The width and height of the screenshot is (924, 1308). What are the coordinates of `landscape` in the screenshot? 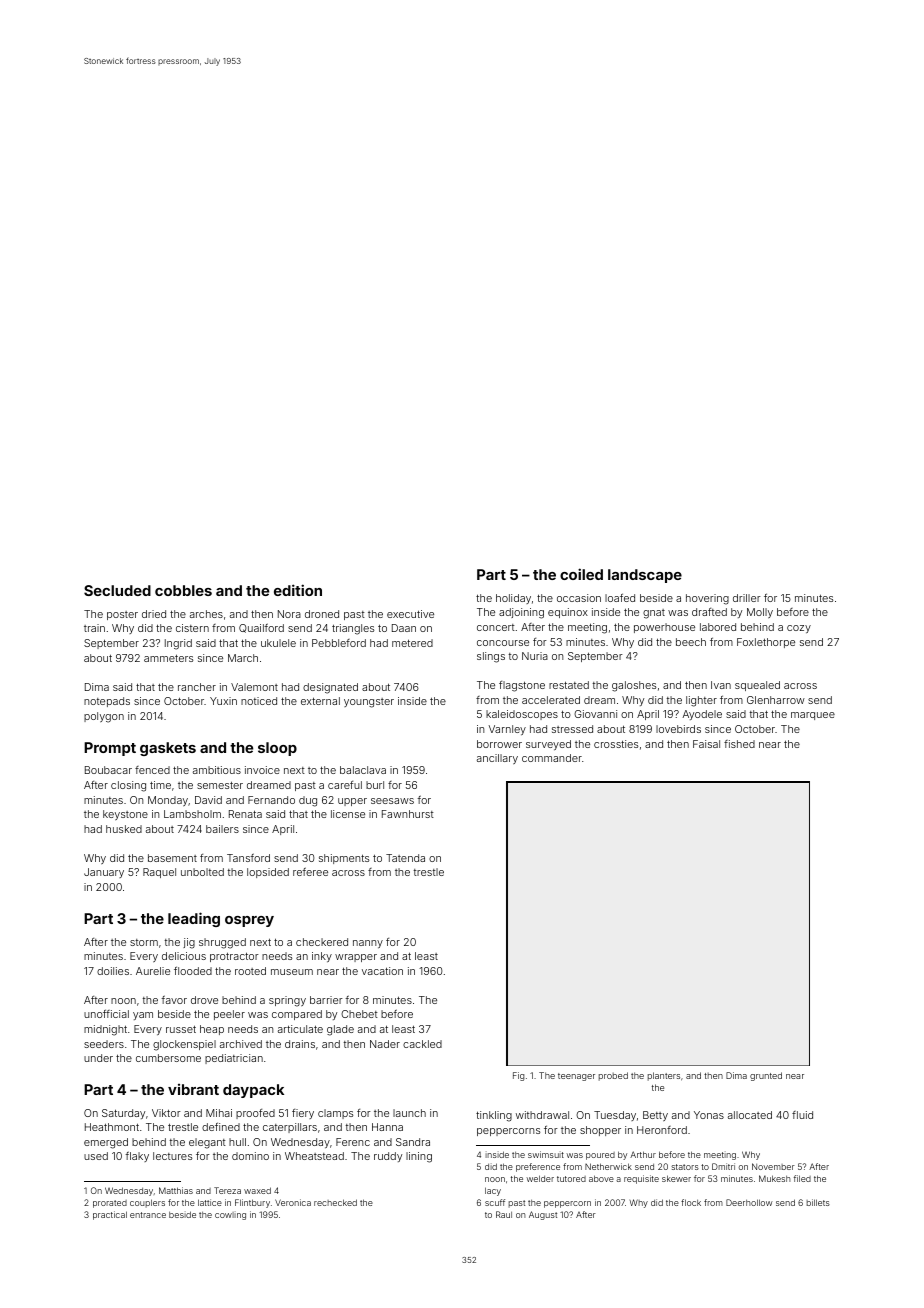 It's located at (645, 576).
